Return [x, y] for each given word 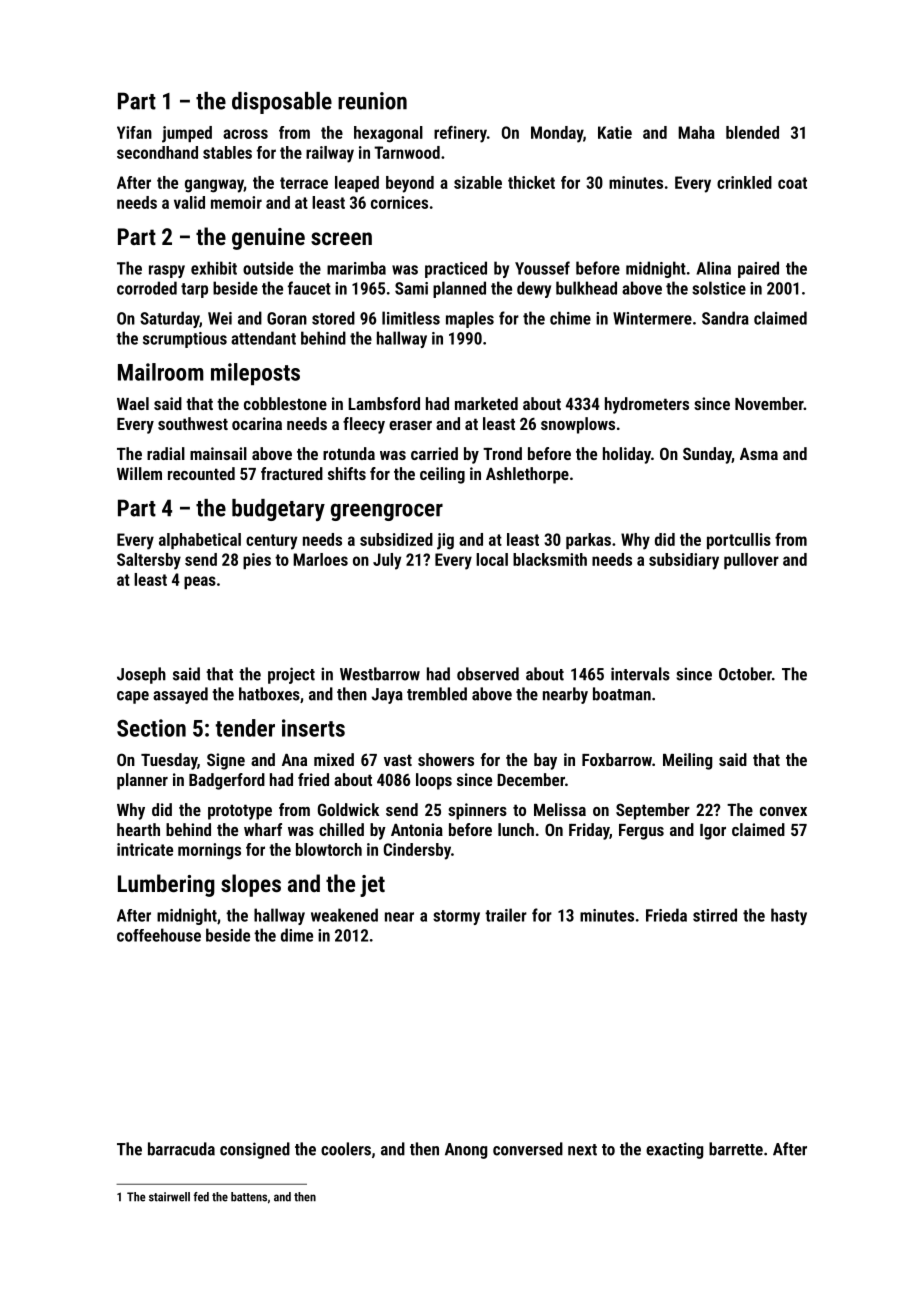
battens [249, 1197]
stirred [715, 915]
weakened [344, 915]
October [745, 674]
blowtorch [329, 849]
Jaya [387, 696]
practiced [456, 269]
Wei [220, 318]
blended [752, 132]
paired [758, 269]
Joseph [141, 675]
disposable [282, 103]
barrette [736, 1149]
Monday [557, 134]
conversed [528, 1149]
